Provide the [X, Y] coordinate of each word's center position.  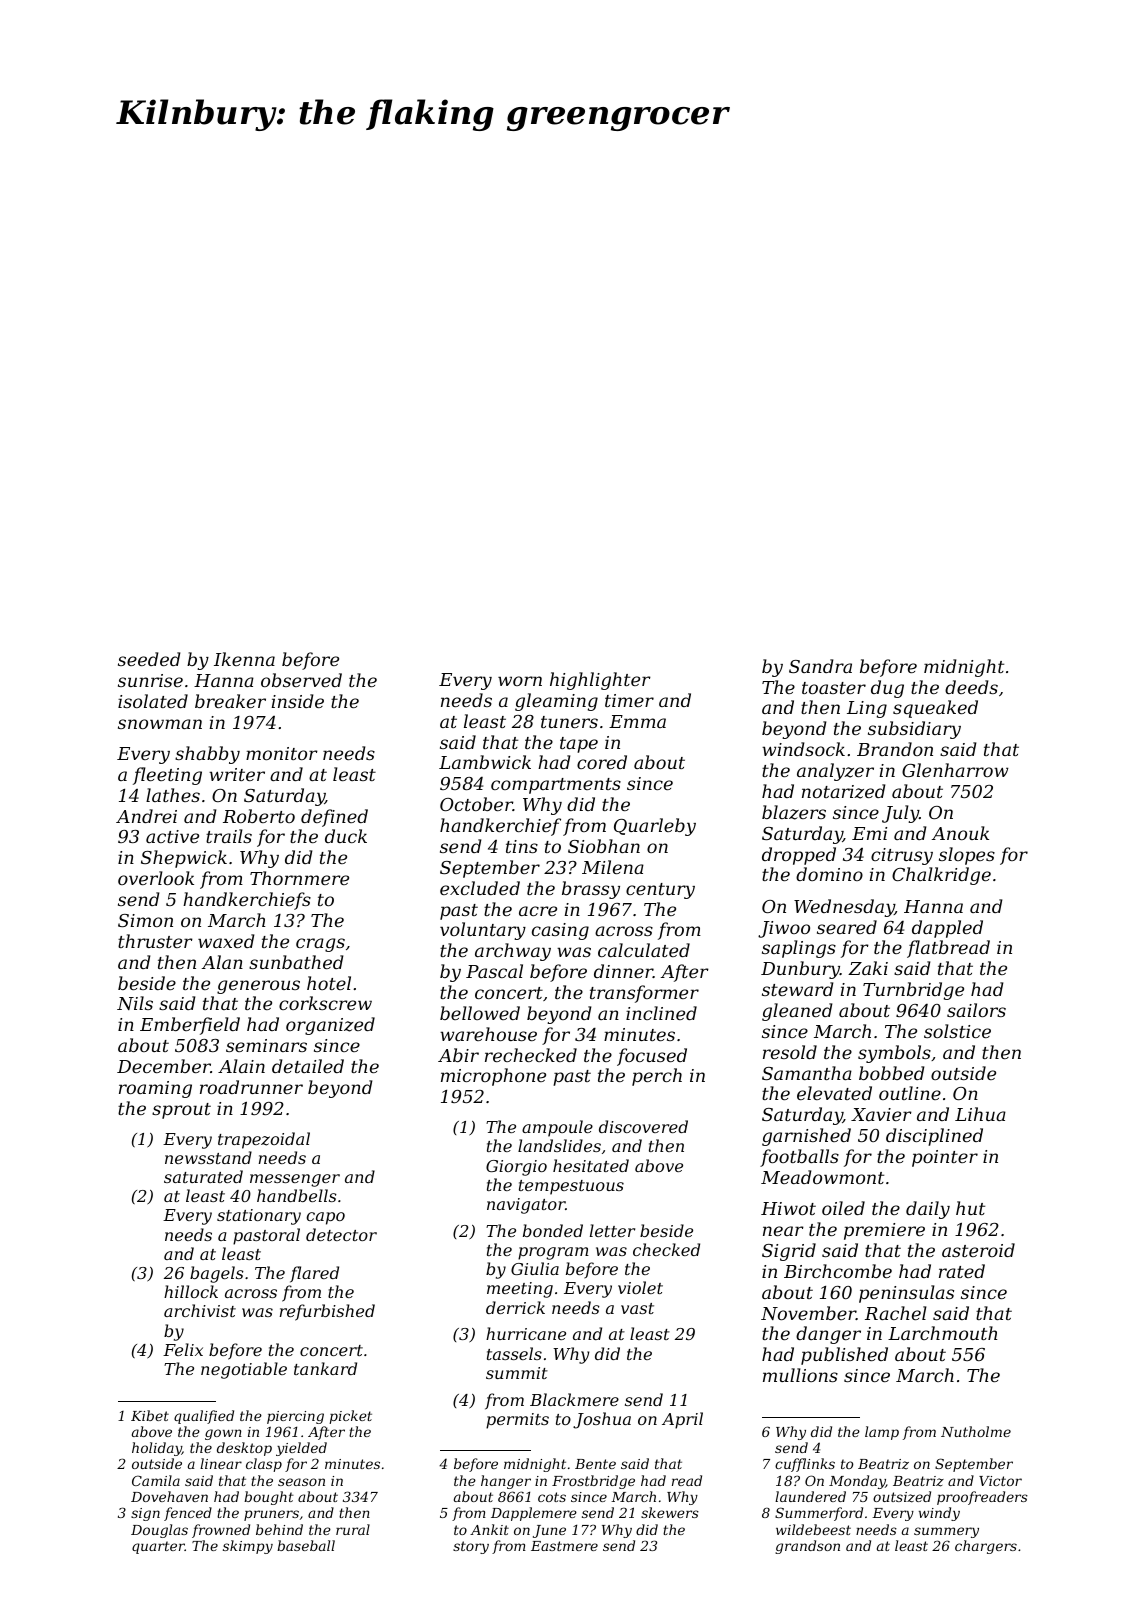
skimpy [248, 1547]
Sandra [820, 666]
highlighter [600, 681]
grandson [807, 1547]
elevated [834, 1093]
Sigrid [789, 1252]
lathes [173, 795]
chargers [986, 1547]
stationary [259, 1217]
